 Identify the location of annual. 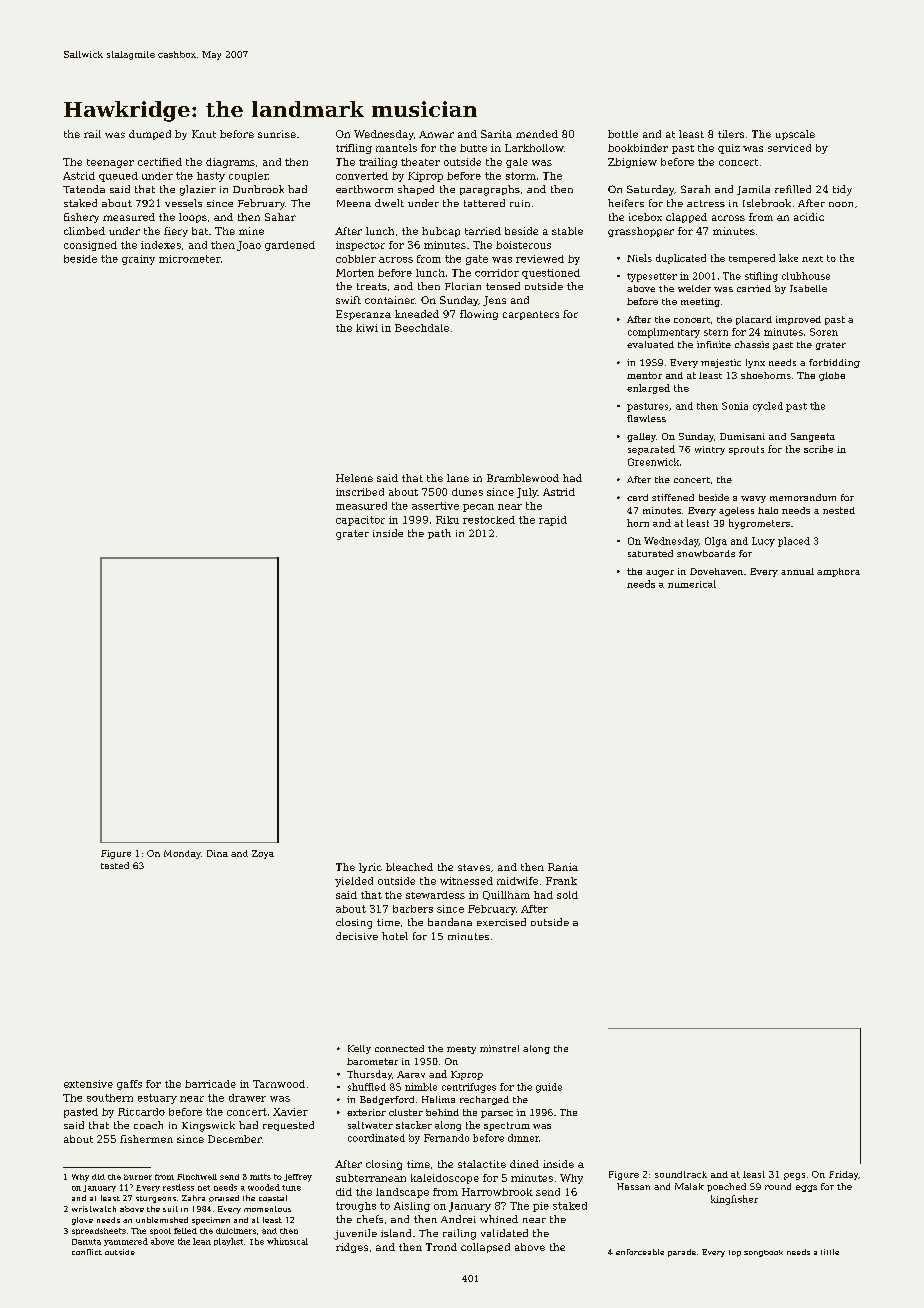
(797, 571).
